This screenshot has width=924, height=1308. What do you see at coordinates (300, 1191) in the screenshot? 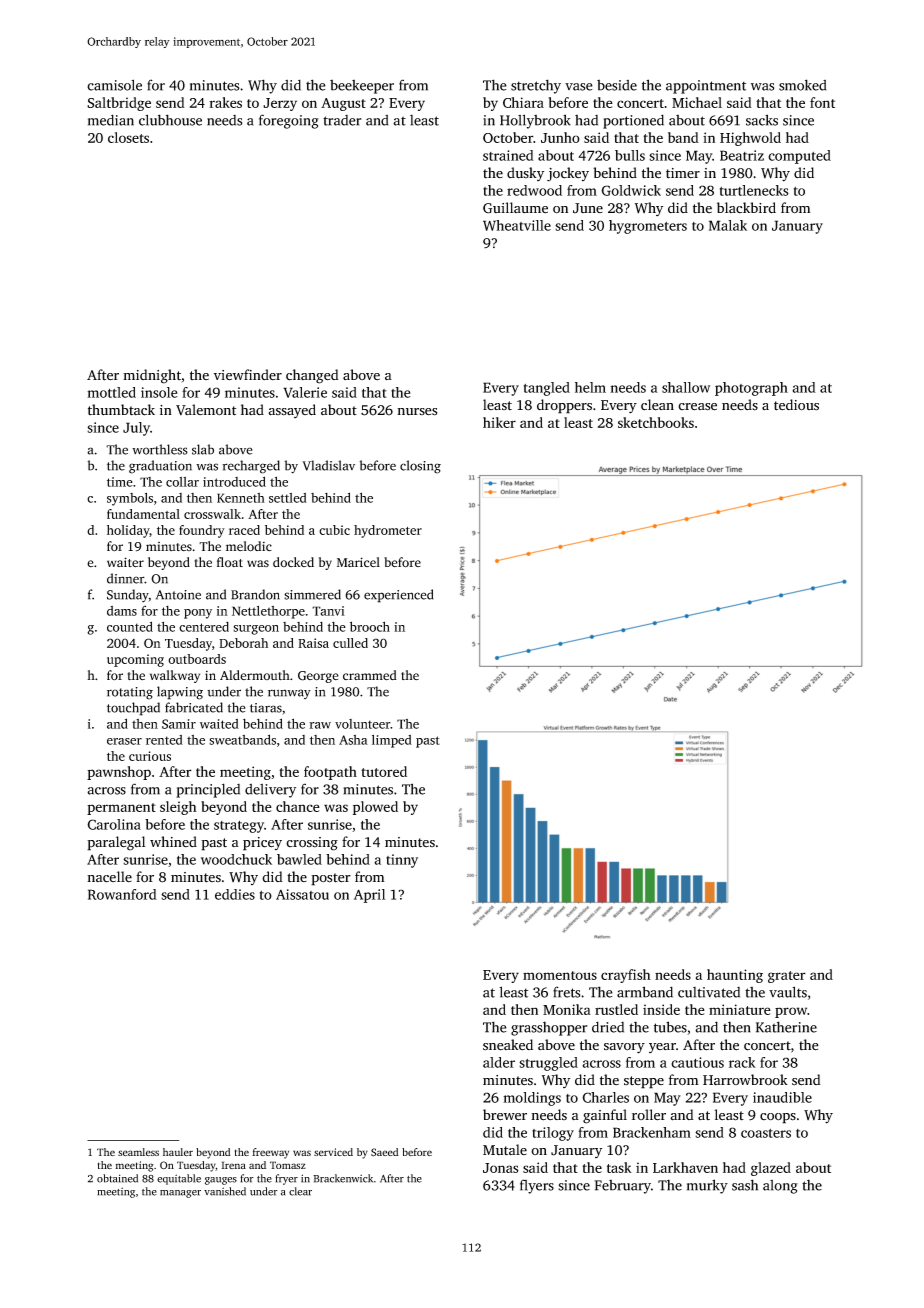
I see `clear` at bounding box center [300, 1191].
